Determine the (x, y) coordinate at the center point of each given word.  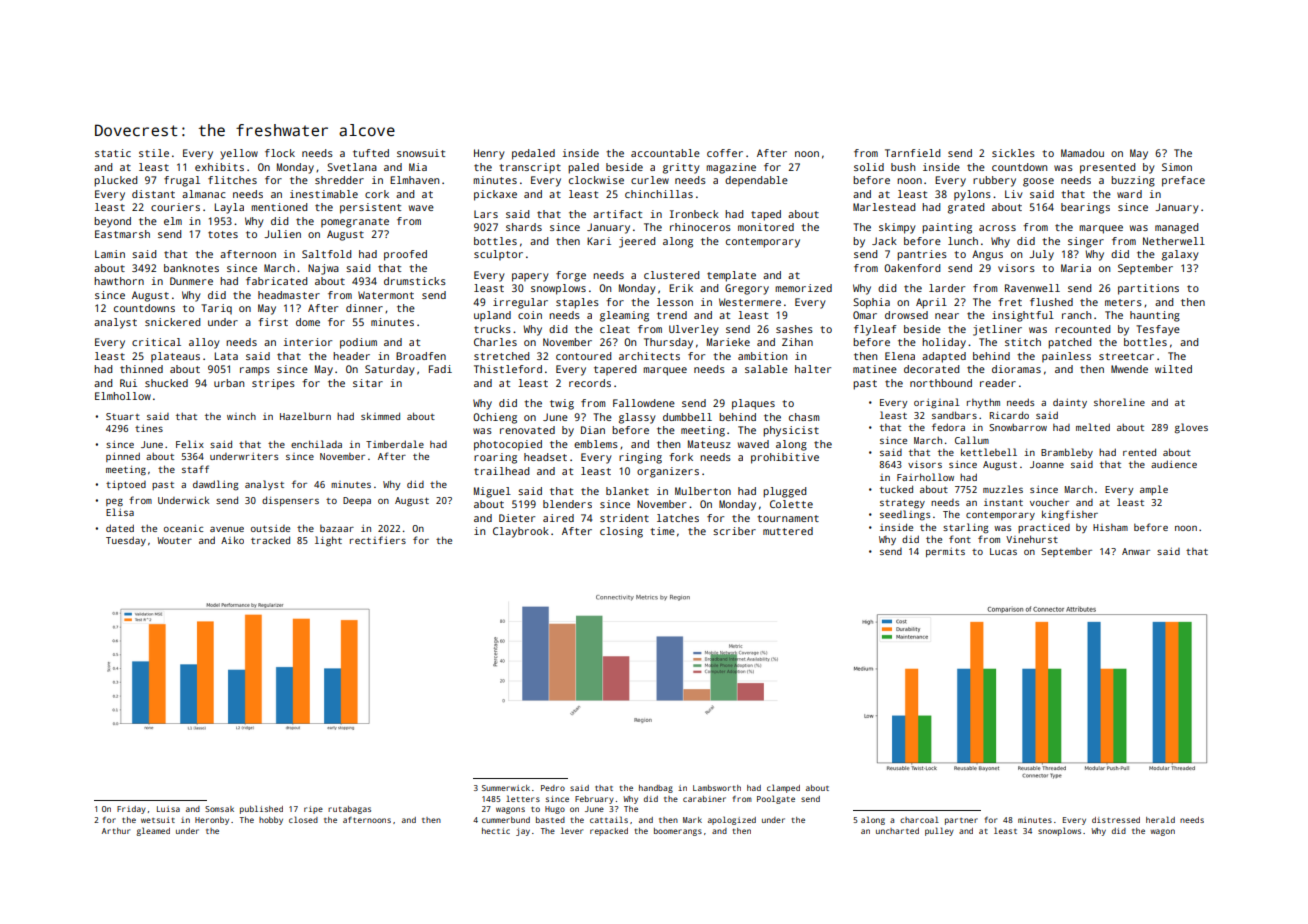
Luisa (168, 809)
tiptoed (126, 485)
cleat (615, 329)
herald (1160, 819)
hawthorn (119, 281)
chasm (804, 417)
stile (154, 153)
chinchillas (659, 194)
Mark (692, 820)
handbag (656, 789)
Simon (1177, 167)
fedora (948, 427)
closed (303, 819)
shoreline (1119, 402)
